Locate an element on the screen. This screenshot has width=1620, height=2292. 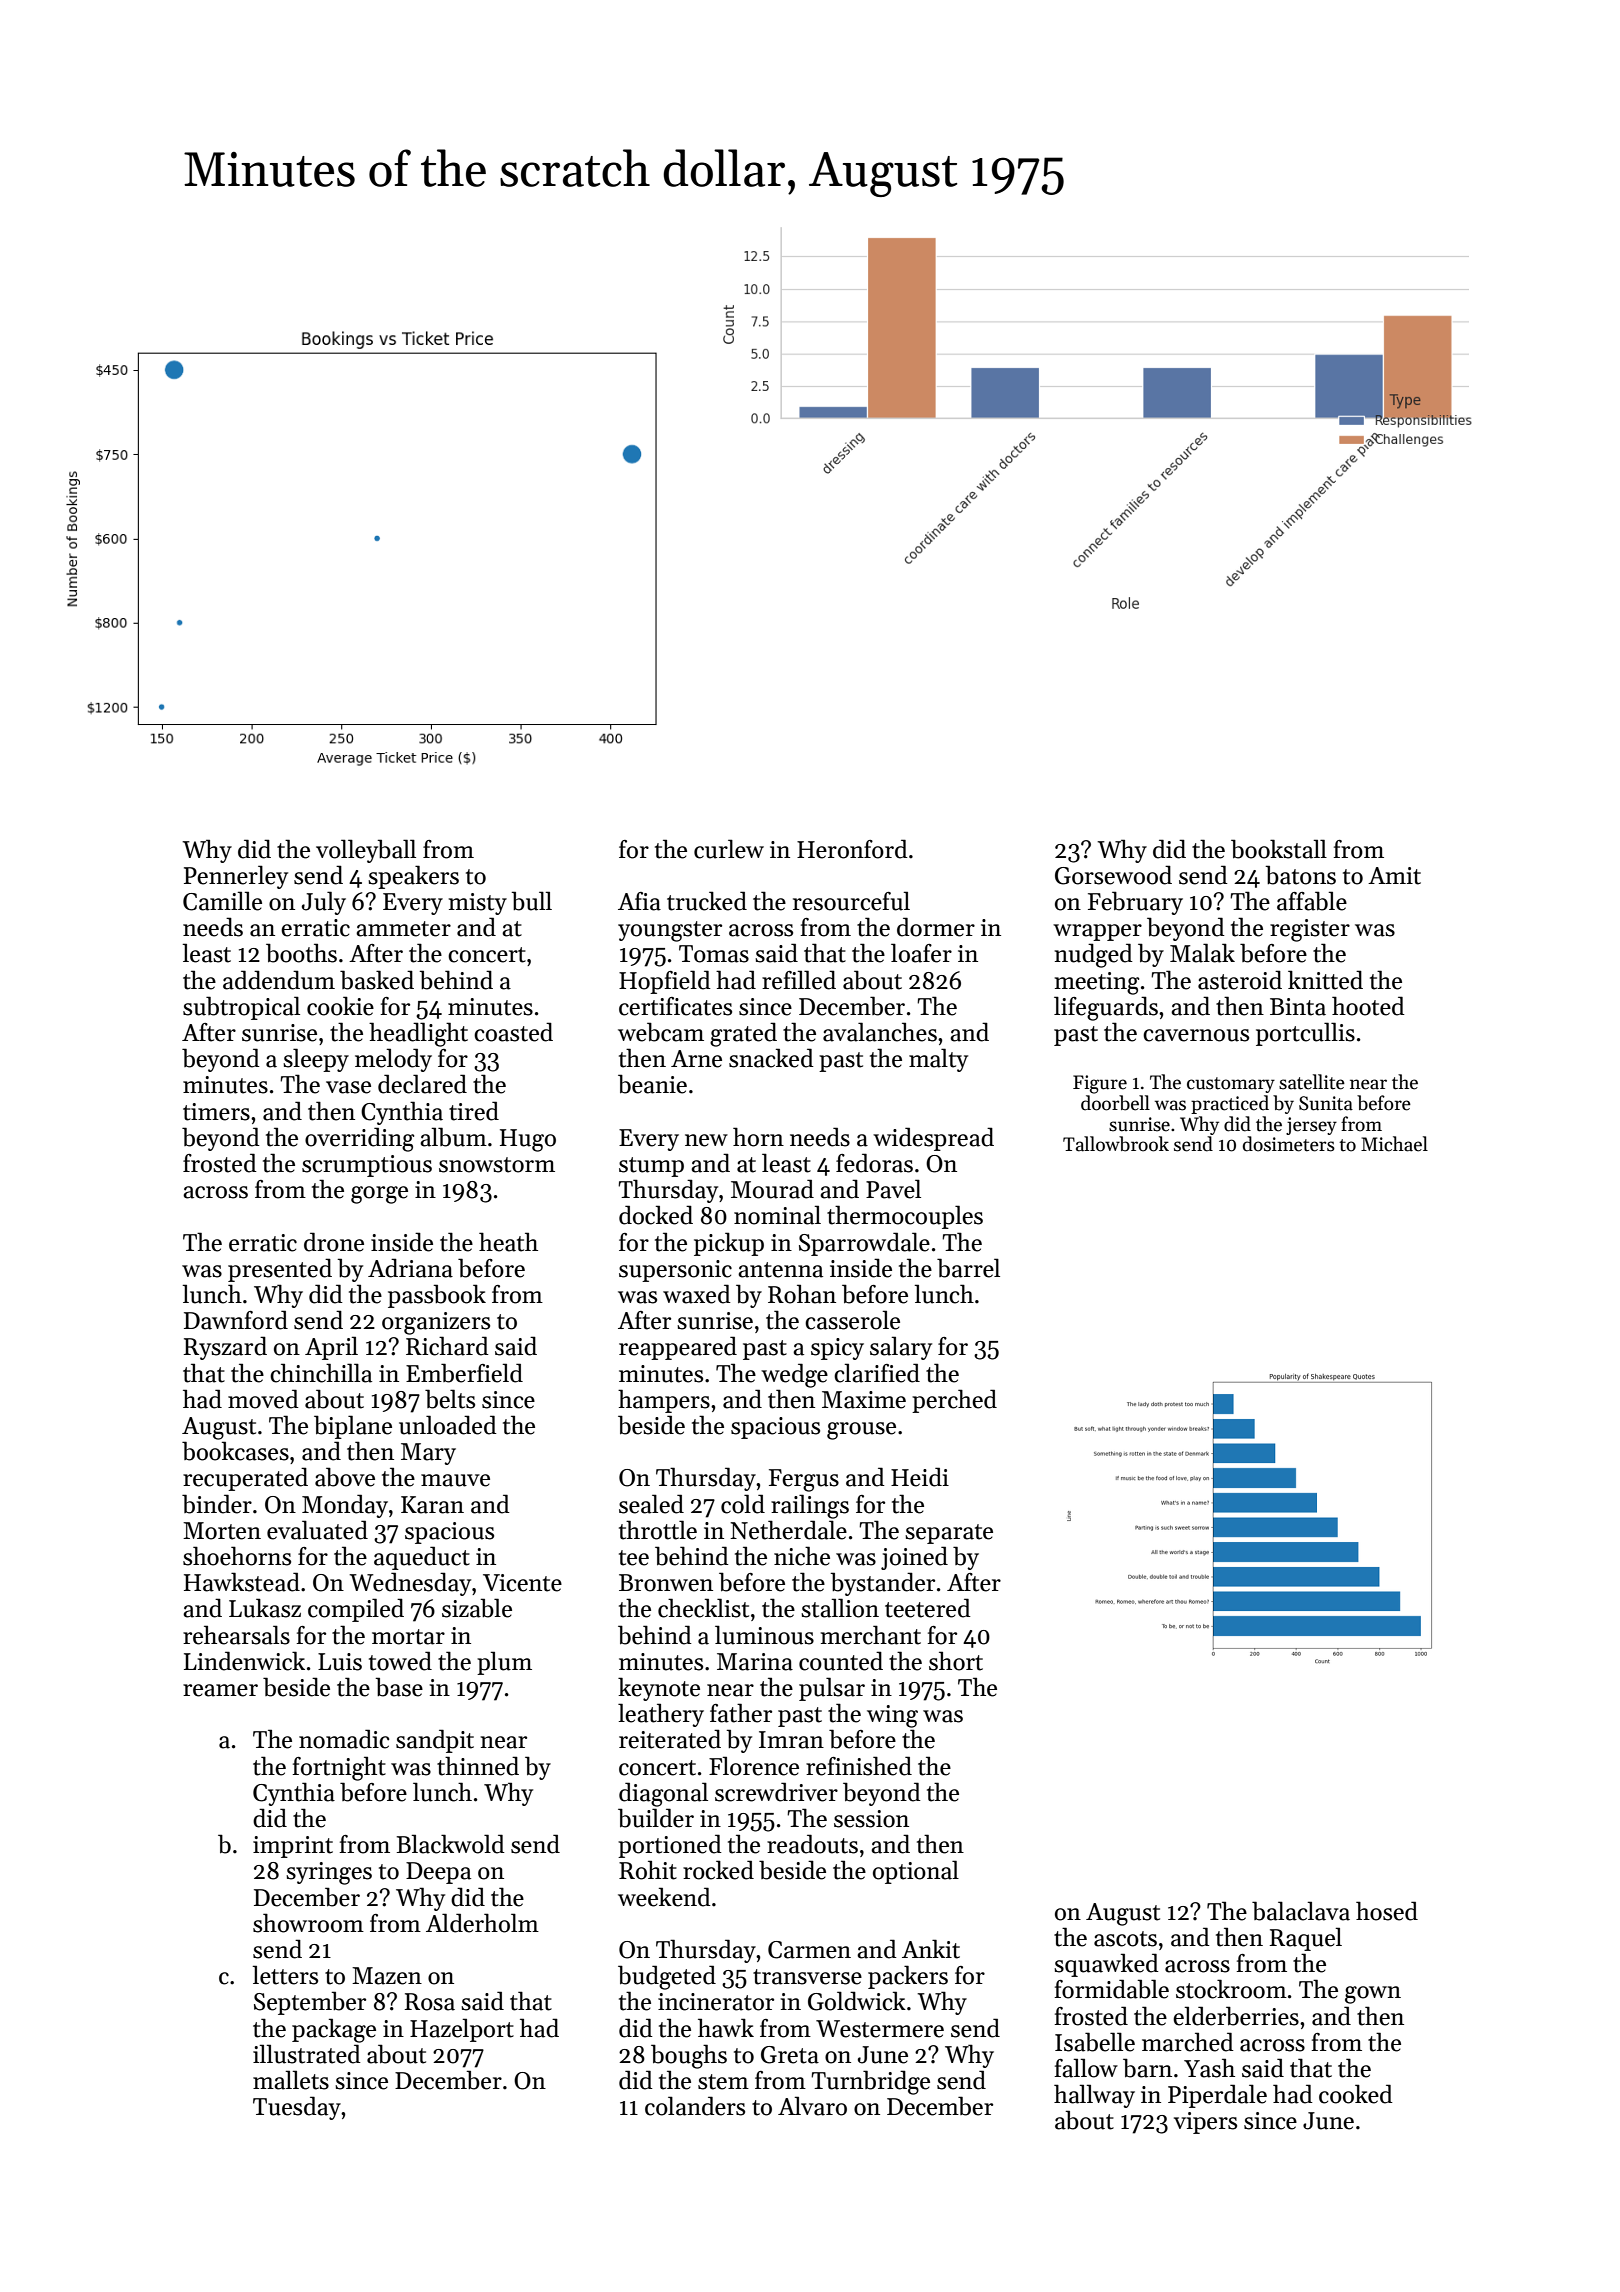
volleyball is located at coordinates (366, 851).
